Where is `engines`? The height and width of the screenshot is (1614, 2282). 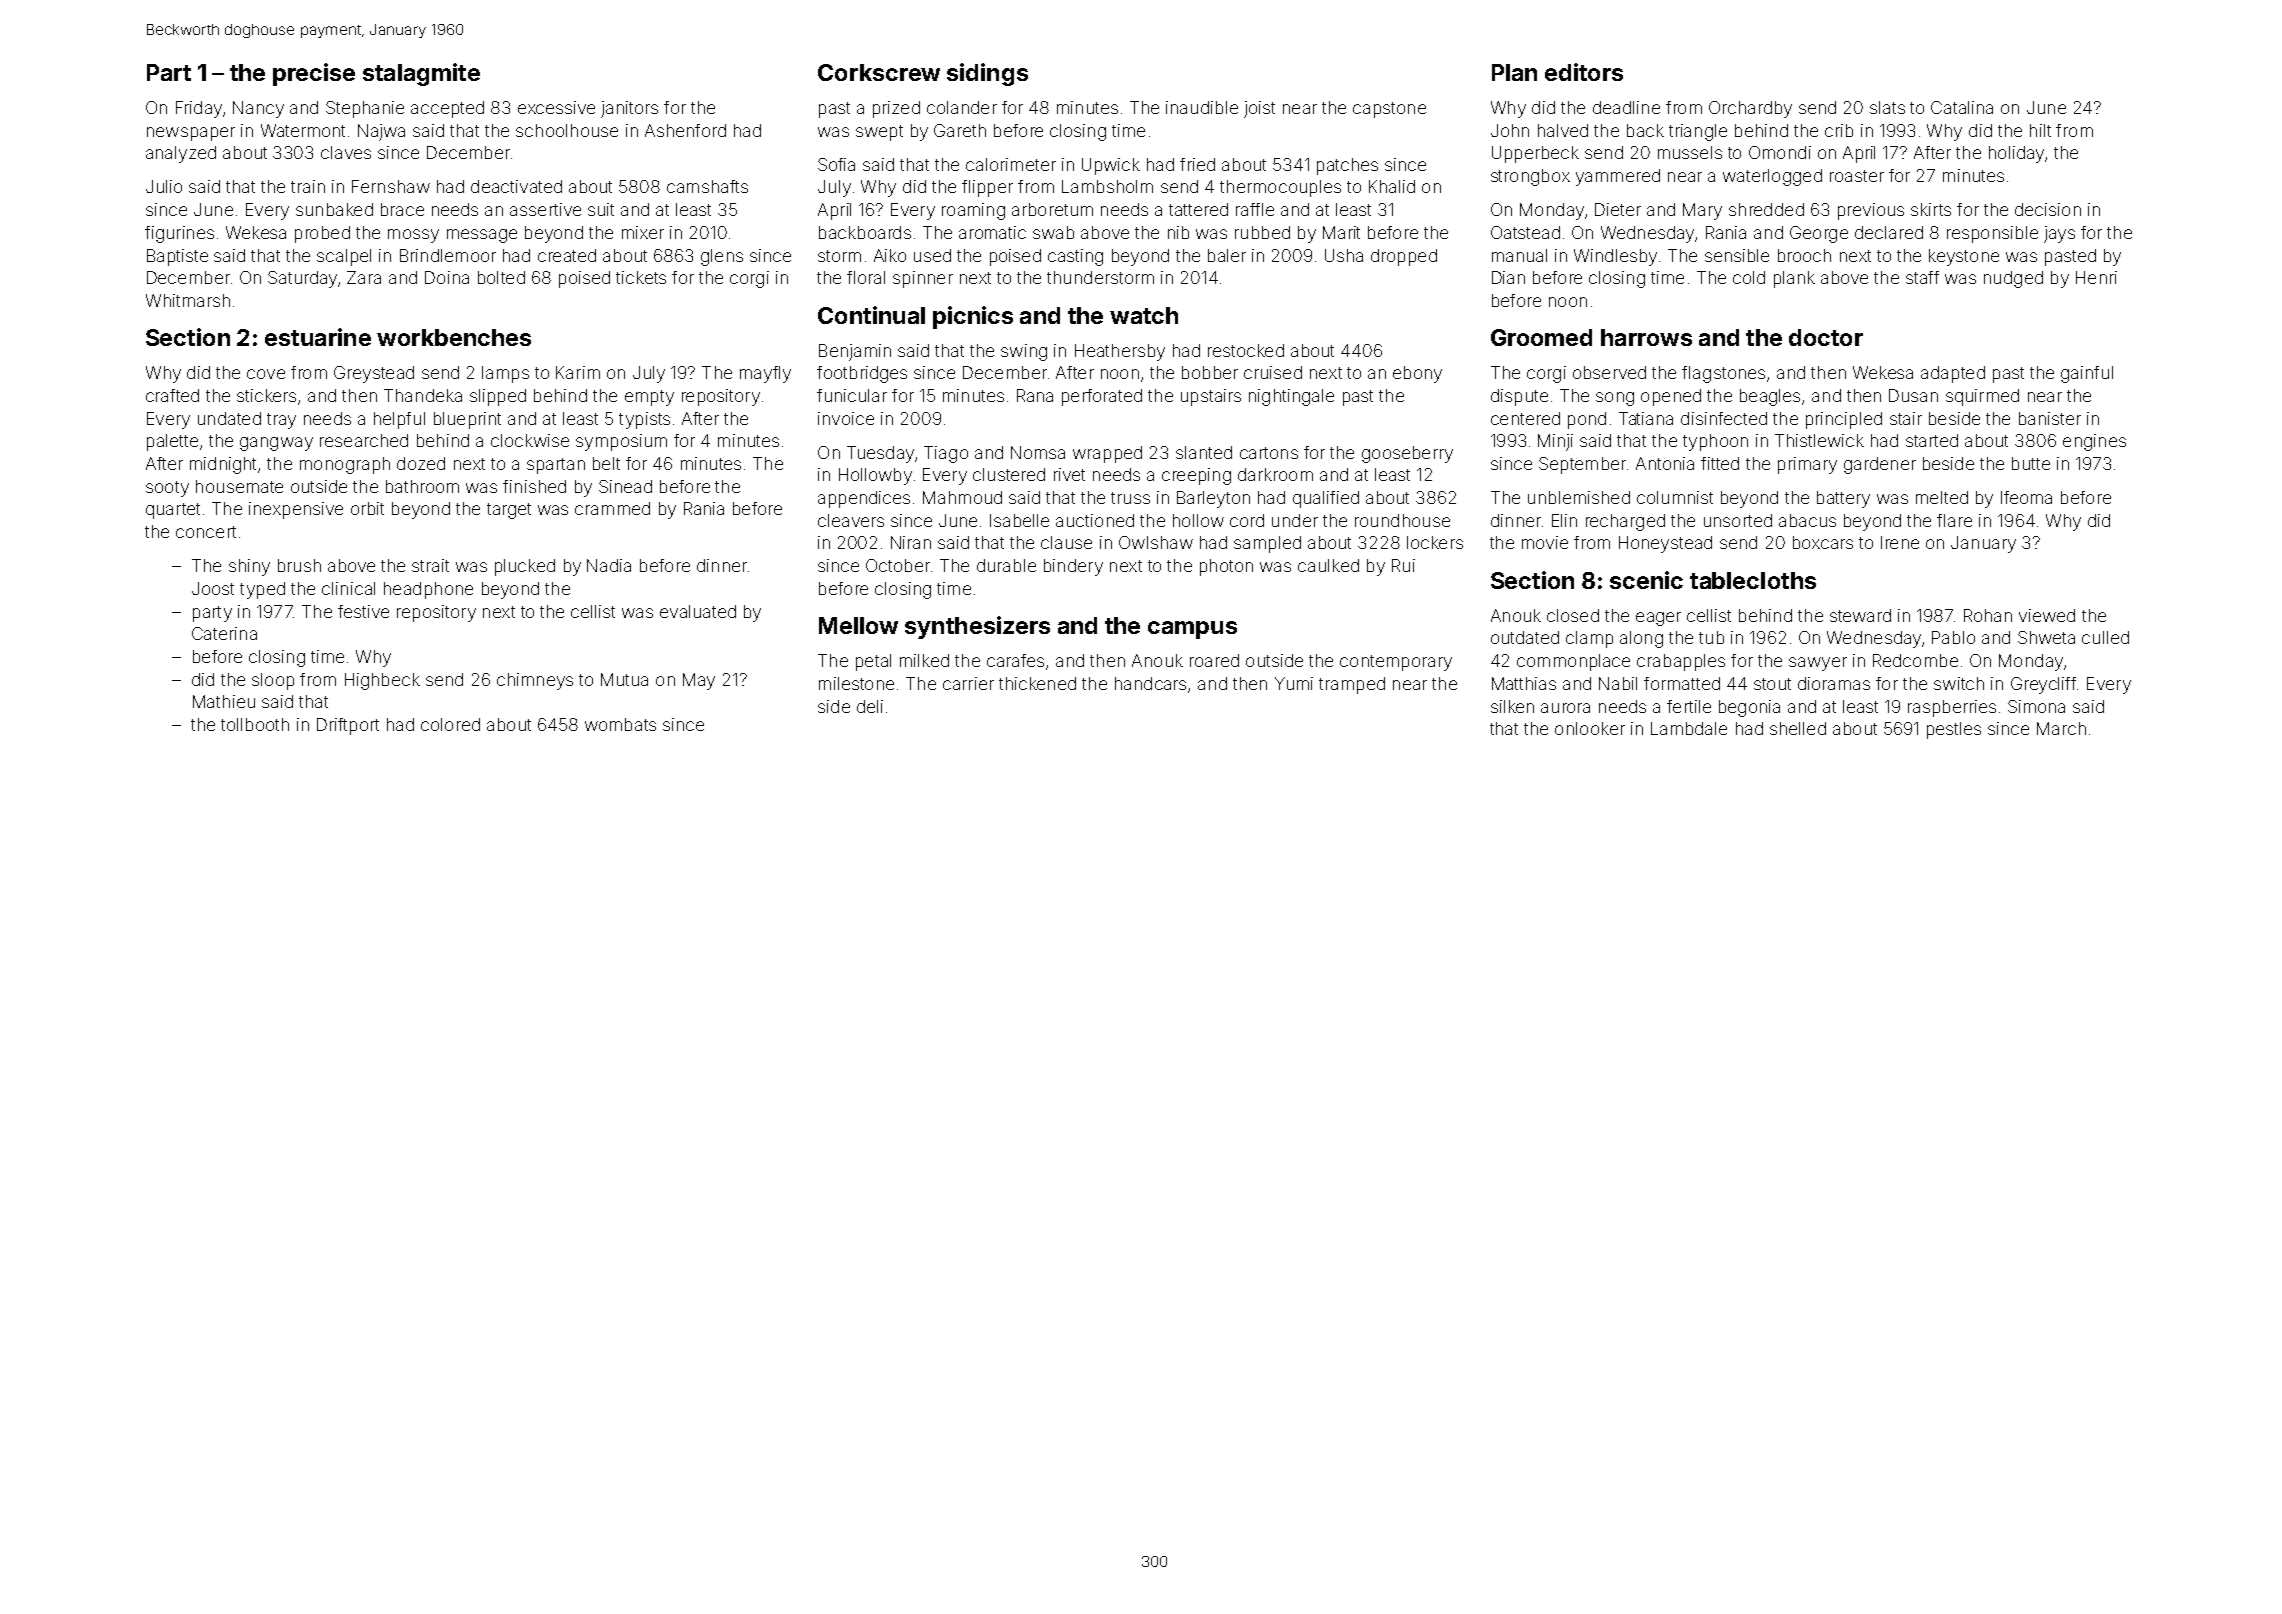
engines is located at coordinates (2094, 442).
